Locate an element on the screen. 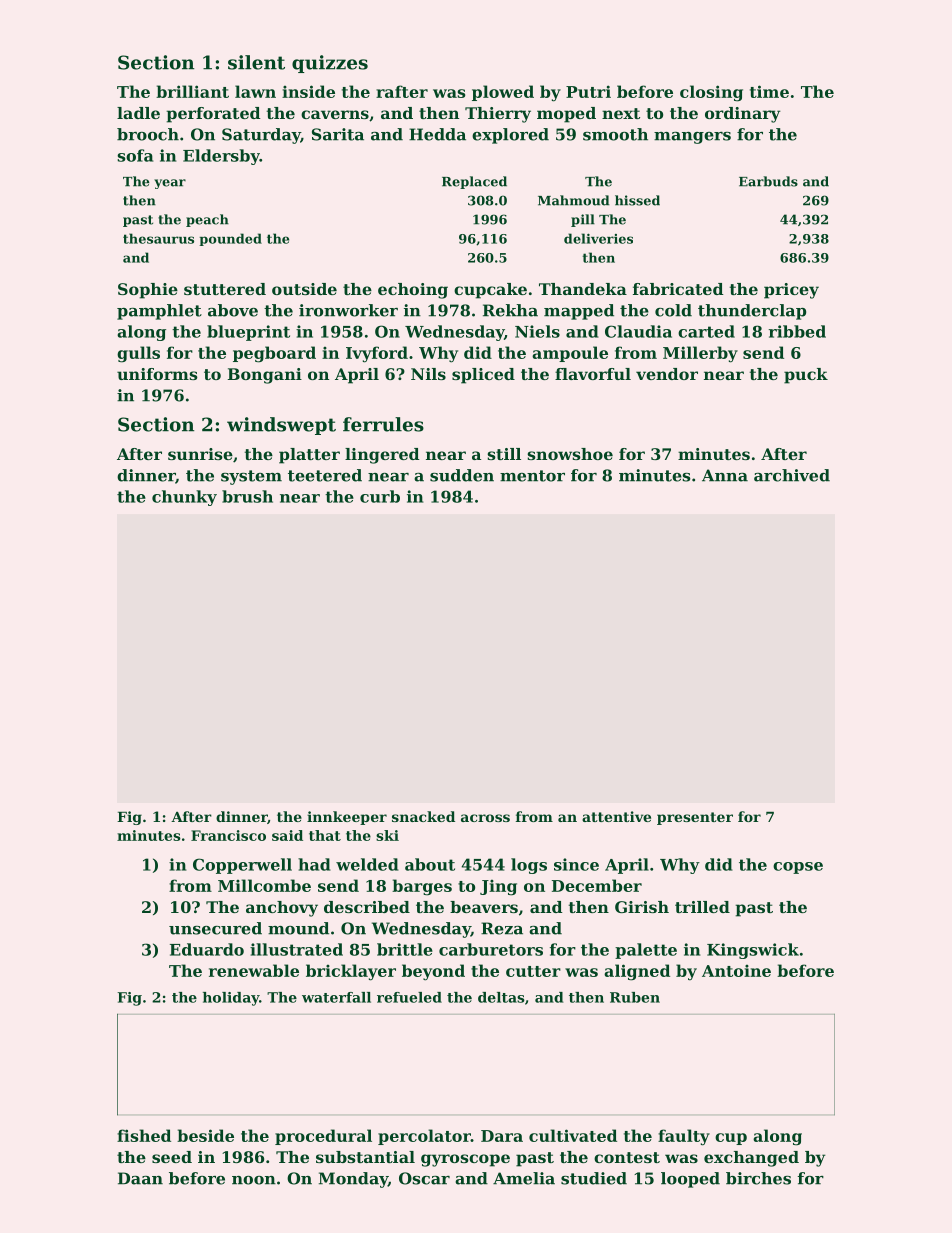 Image resolution: width=952 pixels, height=1233 pixels. puck is located at coordinates (806, 376).
